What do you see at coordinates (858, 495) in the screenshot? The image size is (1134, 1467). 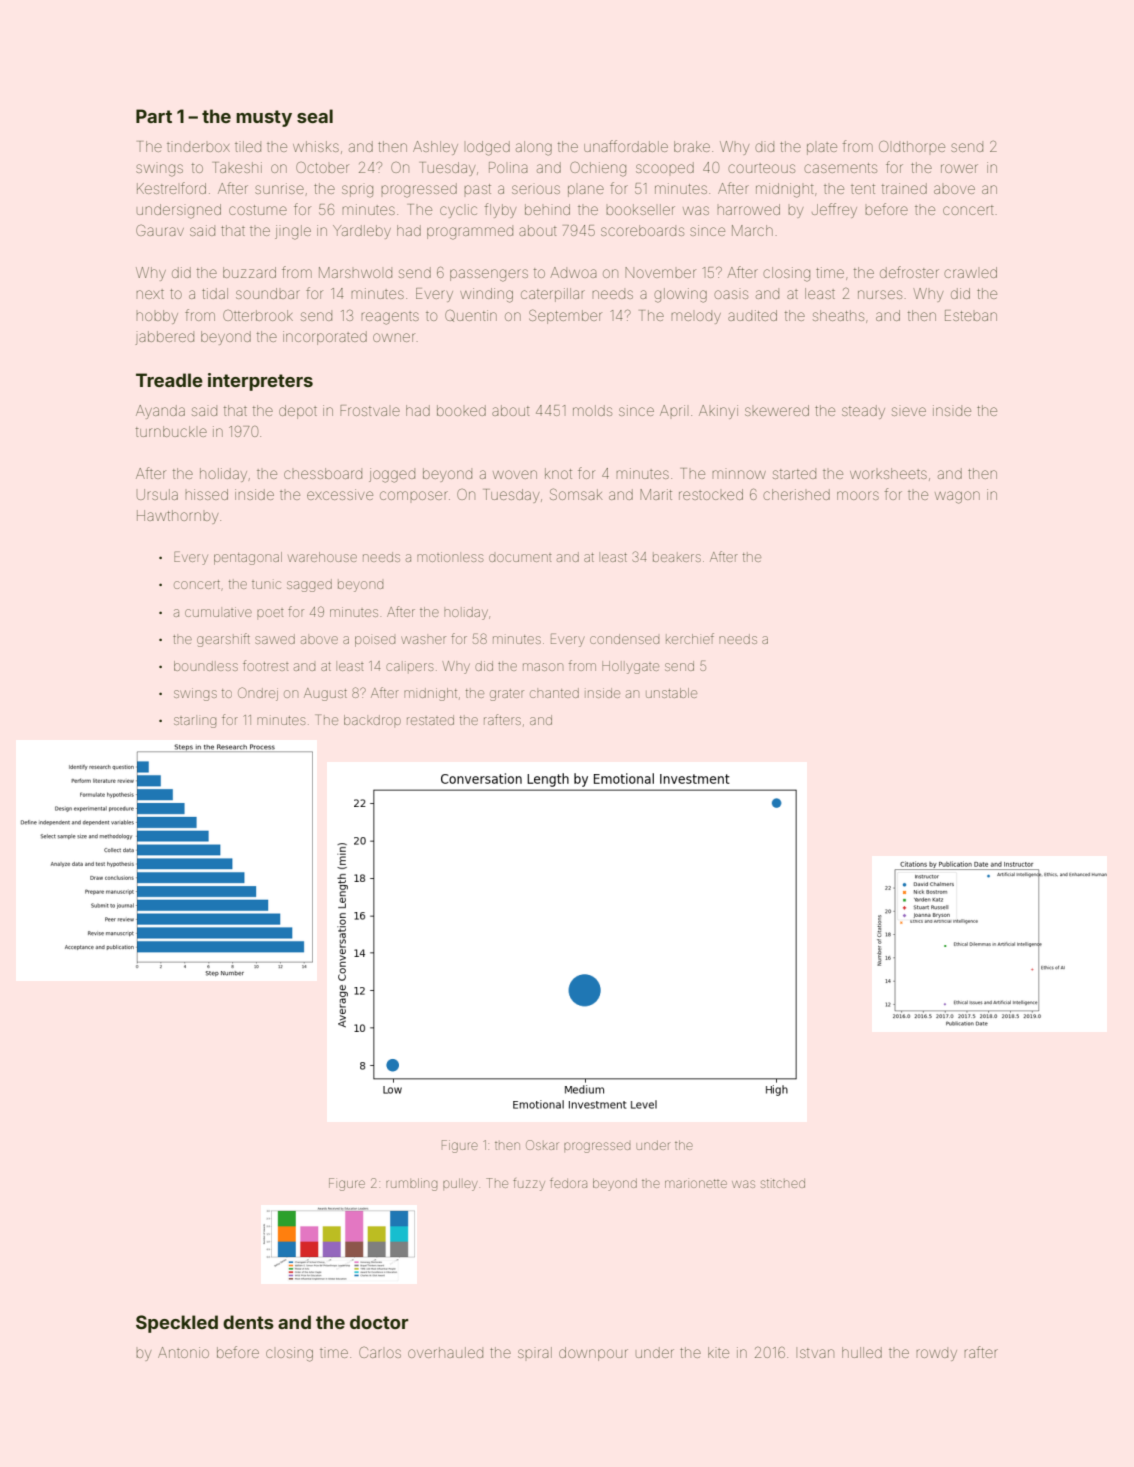 I see `moors` at bounding box center [858, 495].
